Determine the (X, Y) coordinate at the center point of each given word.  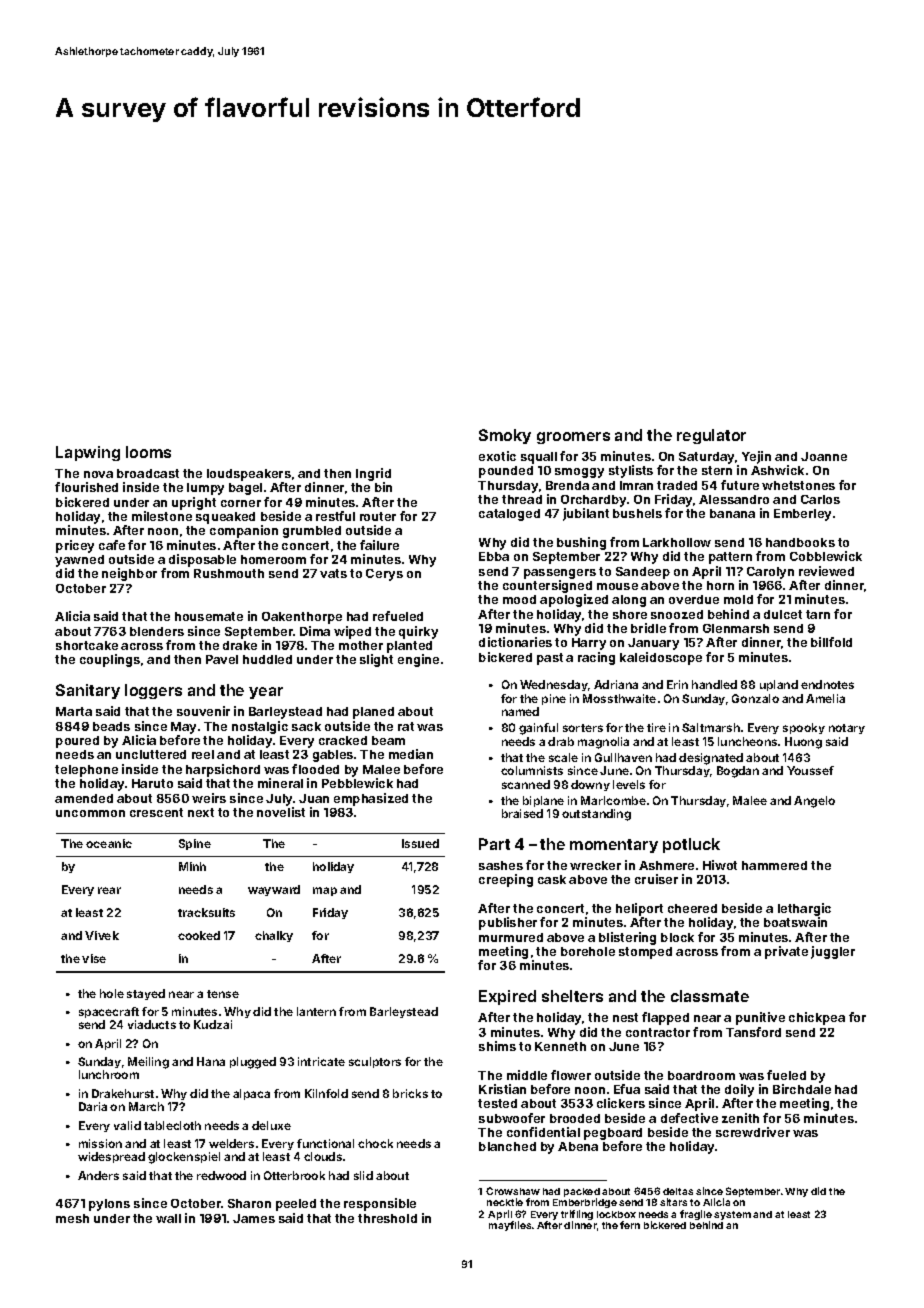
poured (77, 742)
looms (148, 452)
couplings (110, 660)
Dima (315, 631)
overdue (694, 599)
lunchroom (109, 1074)
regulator (711, 436)
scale (563, 757)
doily (739, 1090)
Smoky (505, 436)
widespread (111, 1157)
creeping (506, 880)
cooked (199, 935)
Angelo (814, 802)
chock (375, 1143)
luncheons (747, 741)
